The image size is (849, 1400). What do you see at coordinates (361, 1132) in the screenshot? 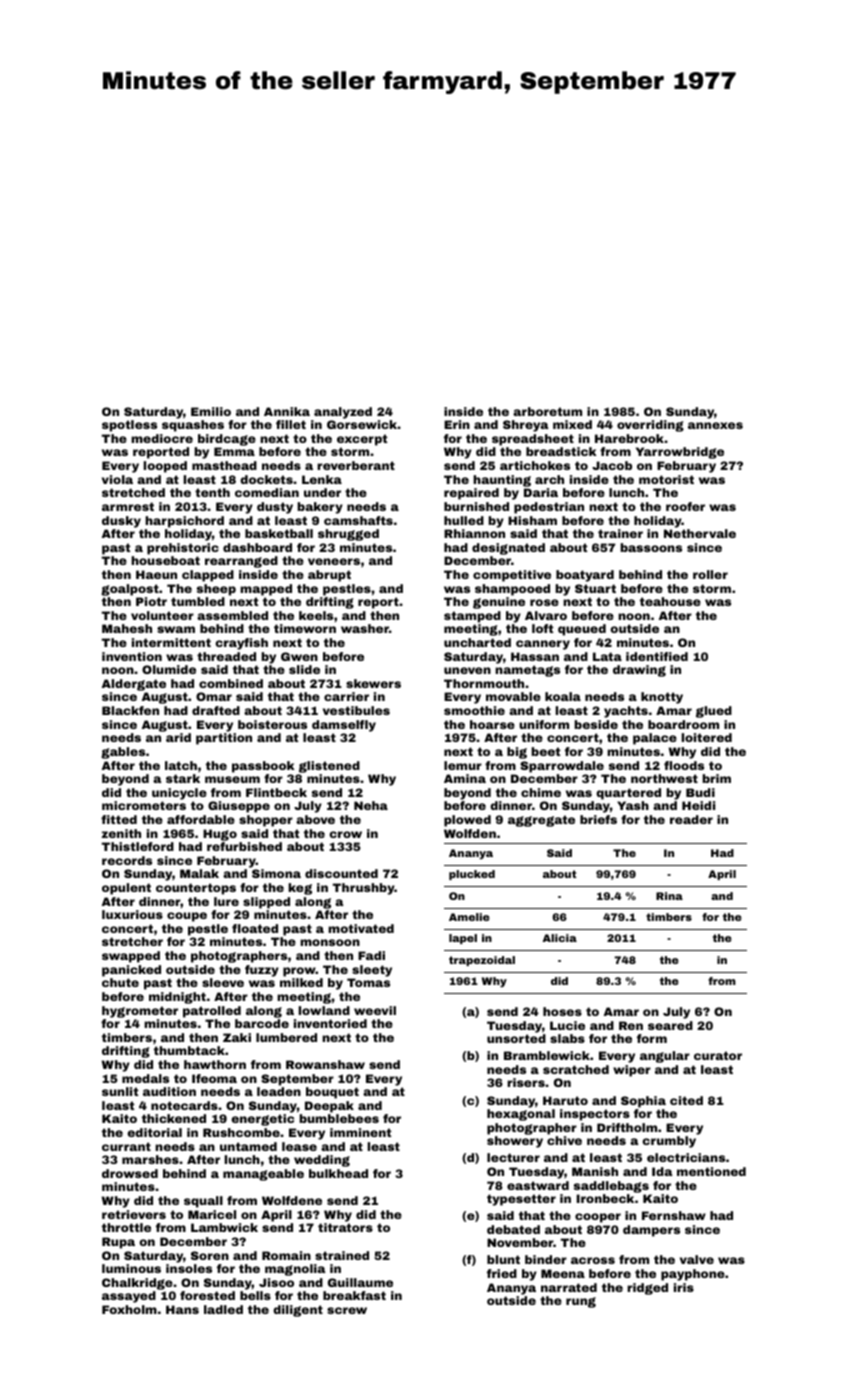
I see `imminent` at bounding box center [361, 1132].
